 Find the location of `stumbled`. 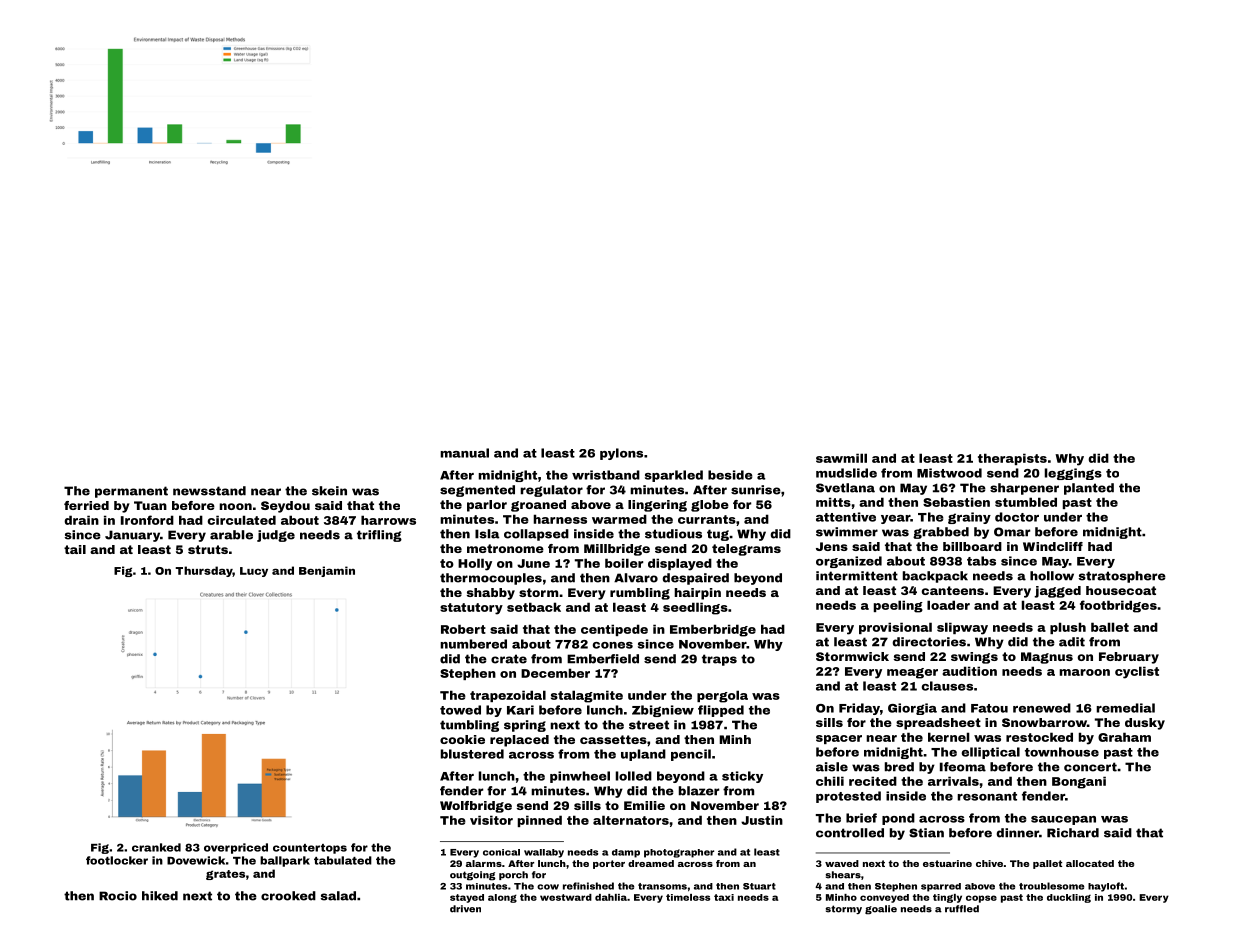

stumbled is located at coordinates (1026, 502).
